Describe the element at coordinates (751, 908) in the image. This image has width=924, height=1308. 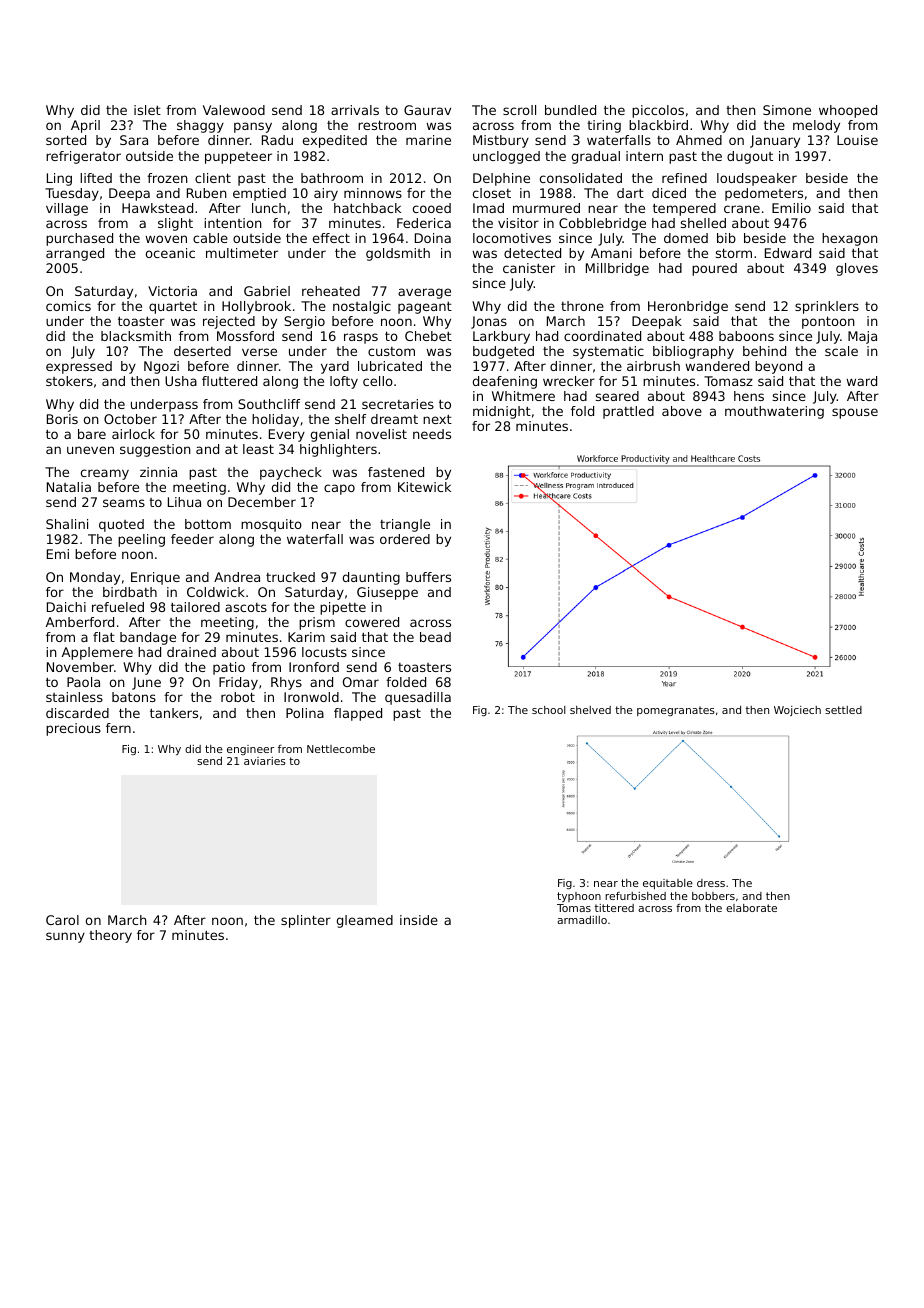
I see `elaborate` at that location.
